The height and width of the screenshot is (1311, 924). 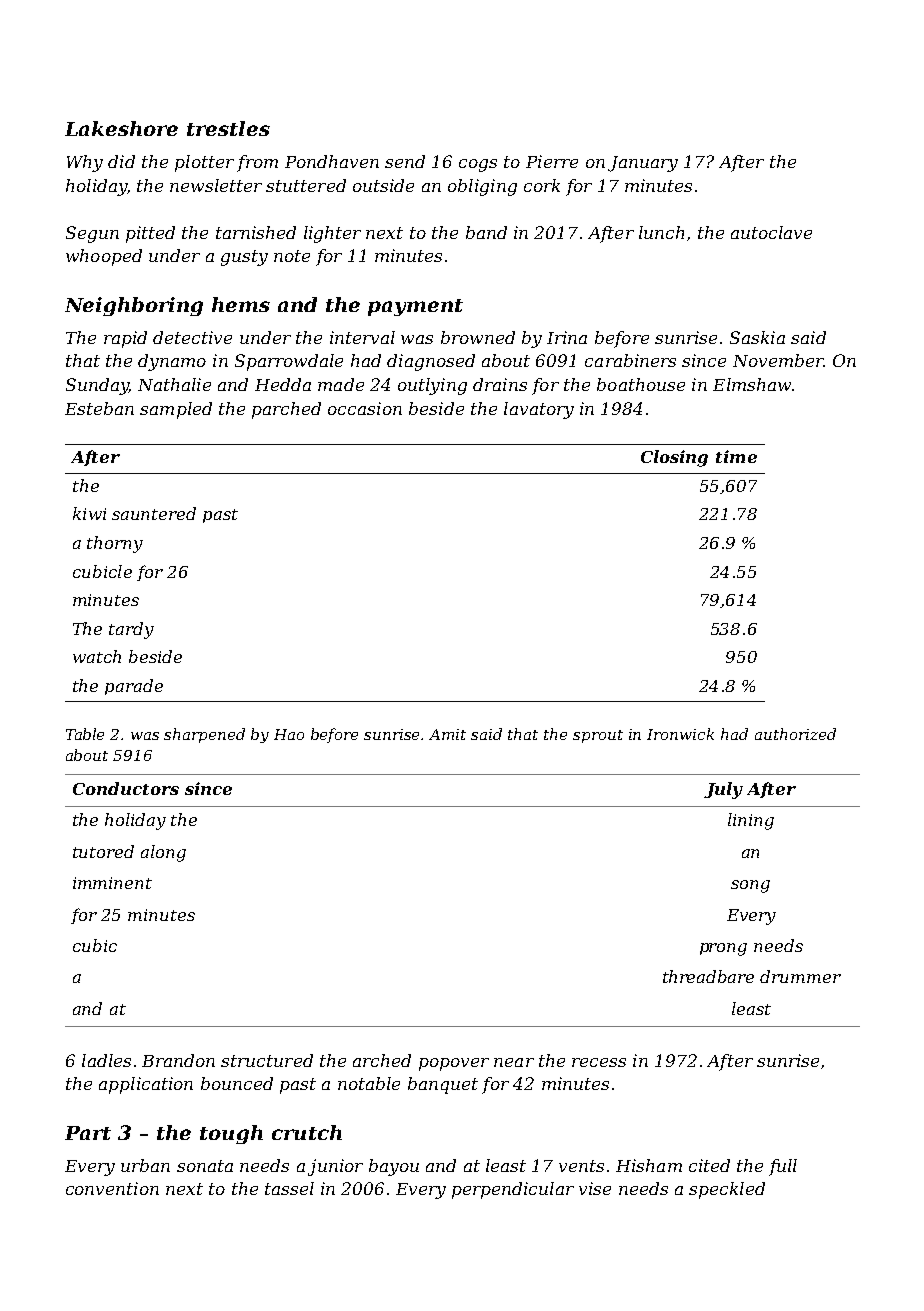 What do you see at coordinates (736, 456) in the screenshot?
I see `time` at bounding box center [736, 456].
